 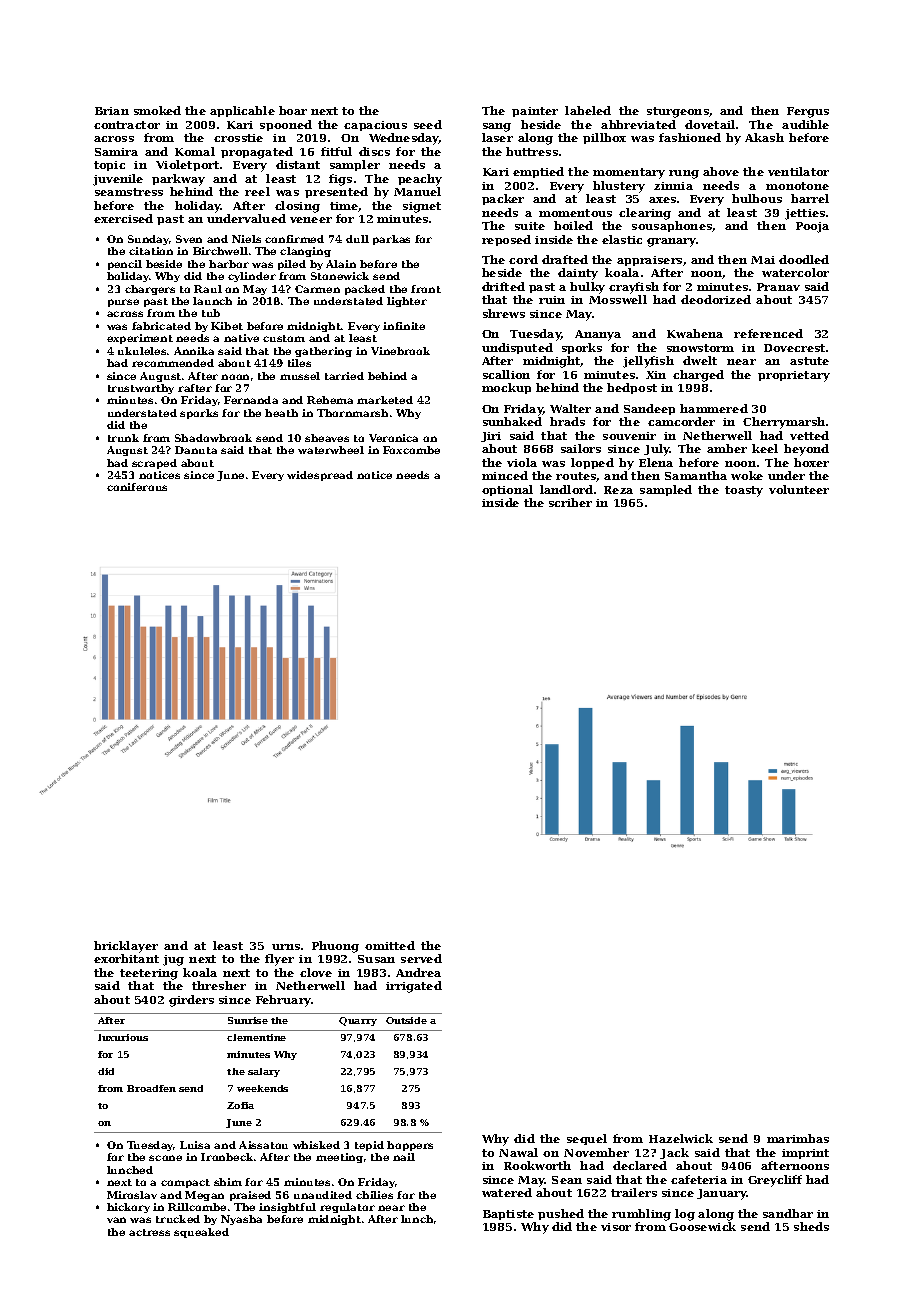 I want to click on sheaves, so click(x=327, y=438).
